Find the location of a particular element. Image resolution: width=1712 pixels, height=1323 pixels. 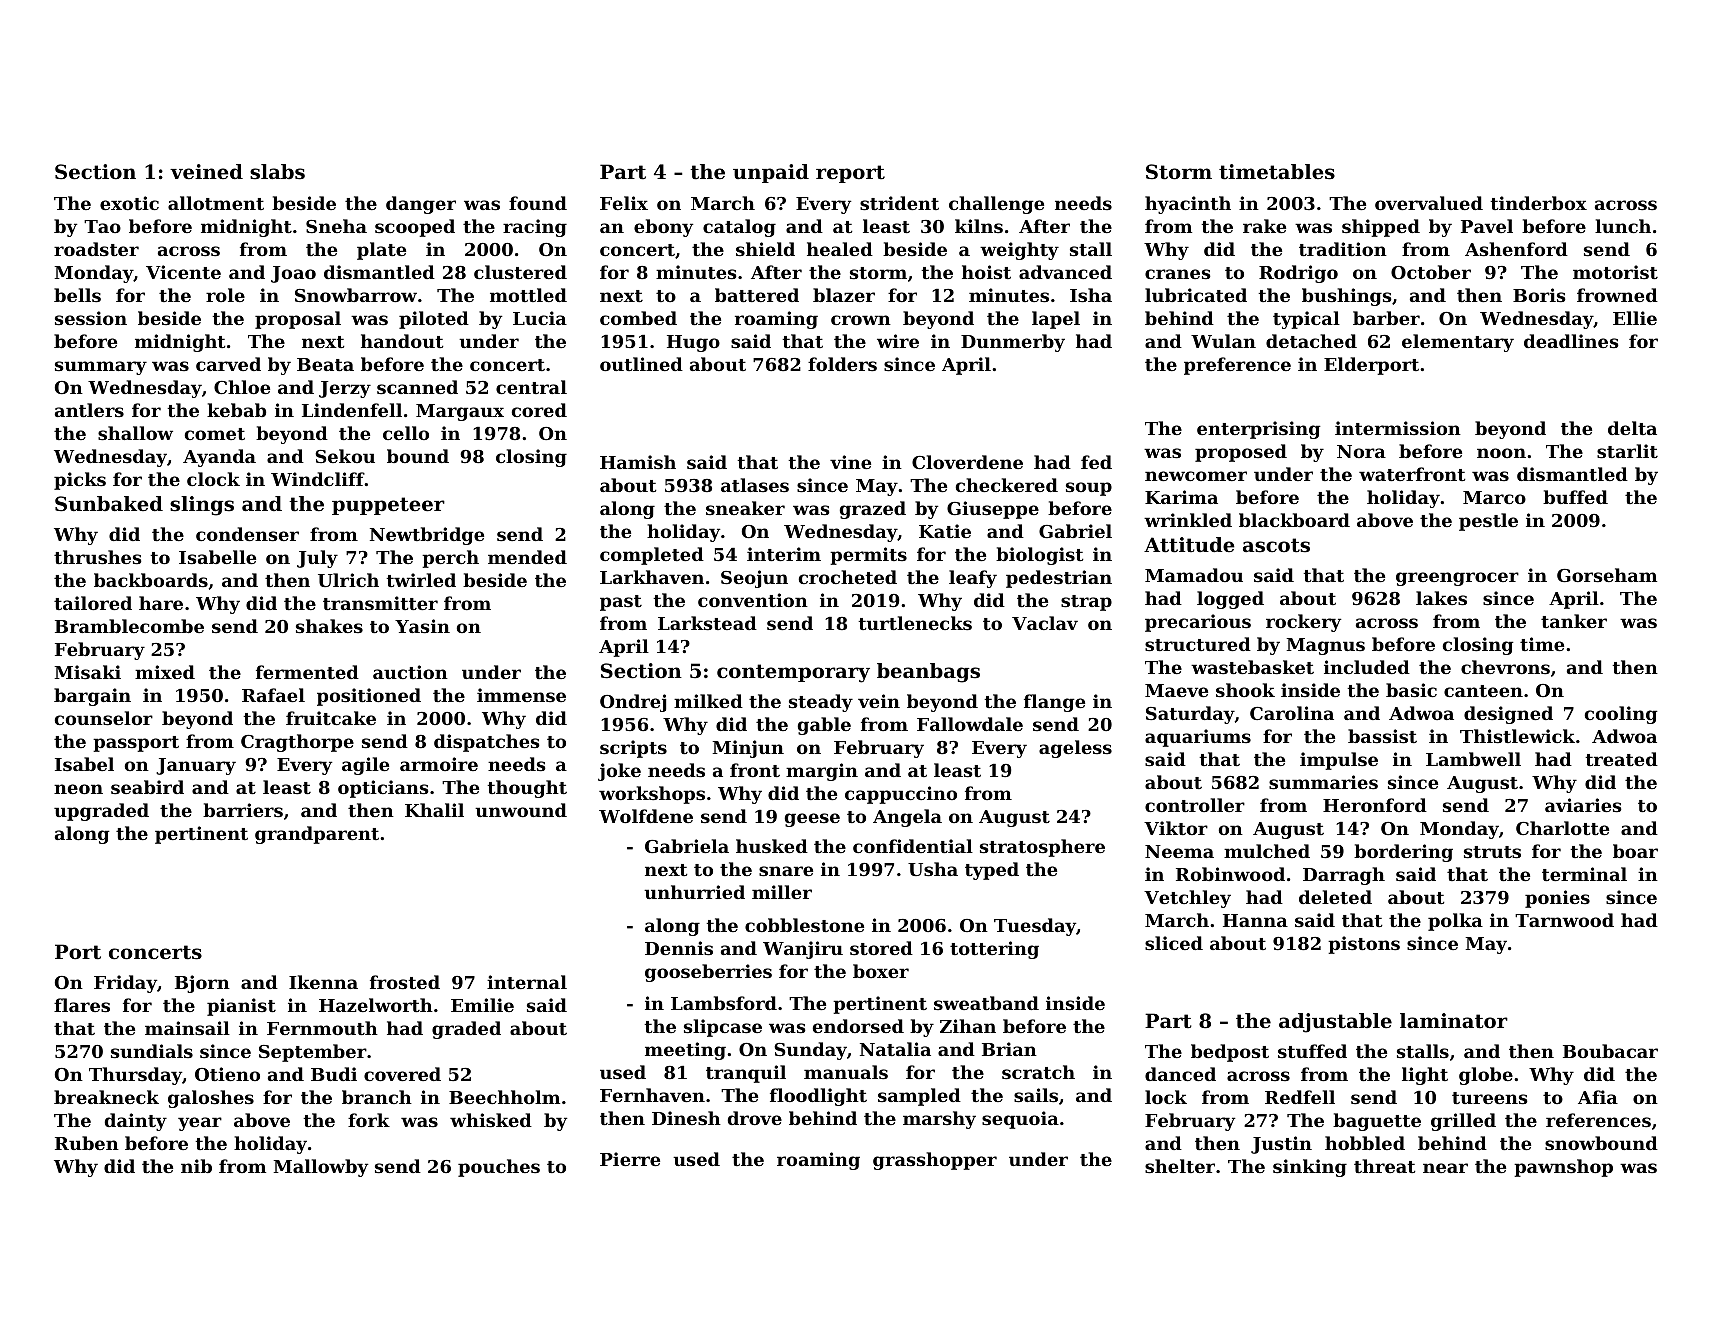

cobblestone is located at coordinates (804, 925).
